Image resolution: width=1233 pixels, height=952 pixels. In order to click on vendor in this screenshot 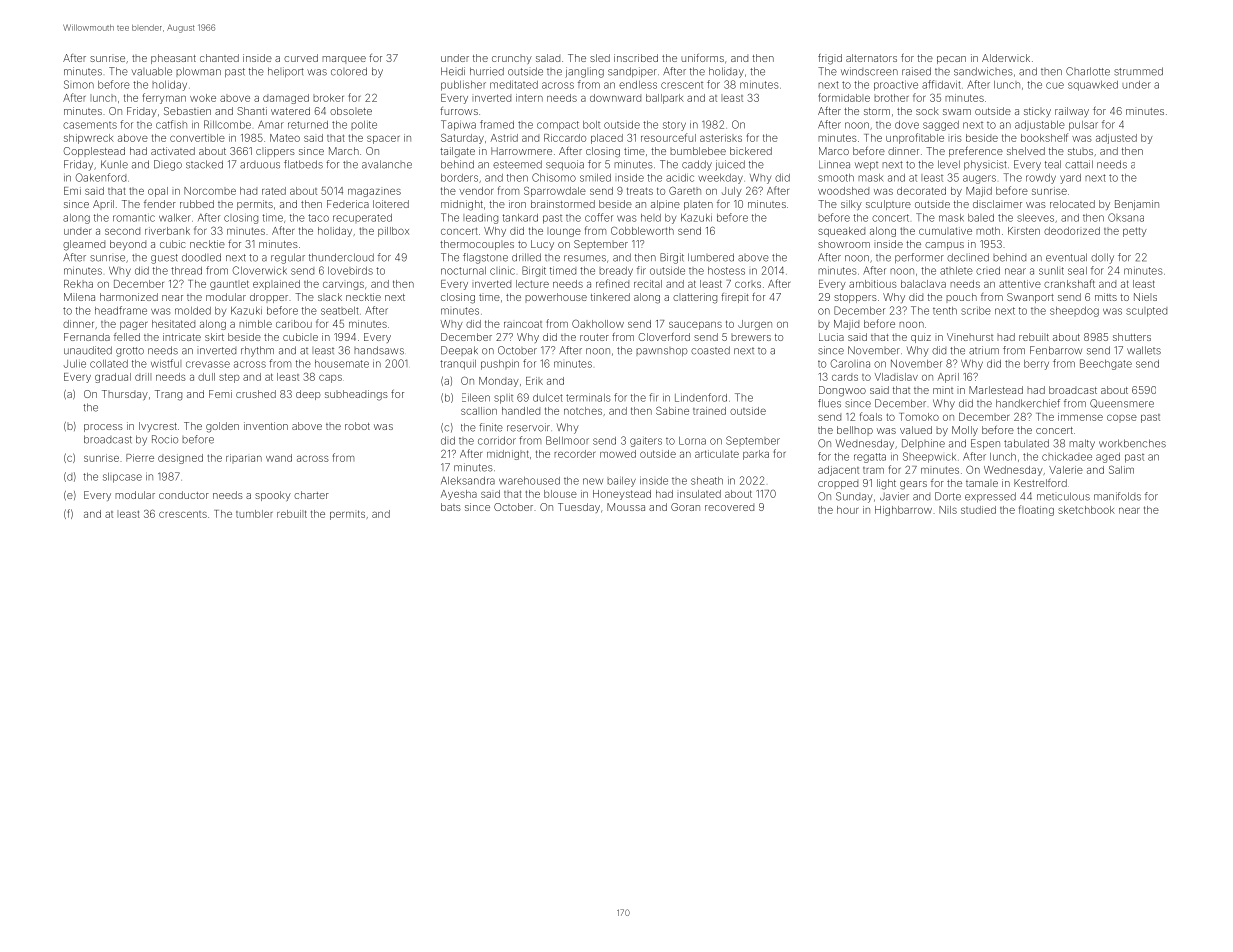, I will do `click(476, 191)`.
